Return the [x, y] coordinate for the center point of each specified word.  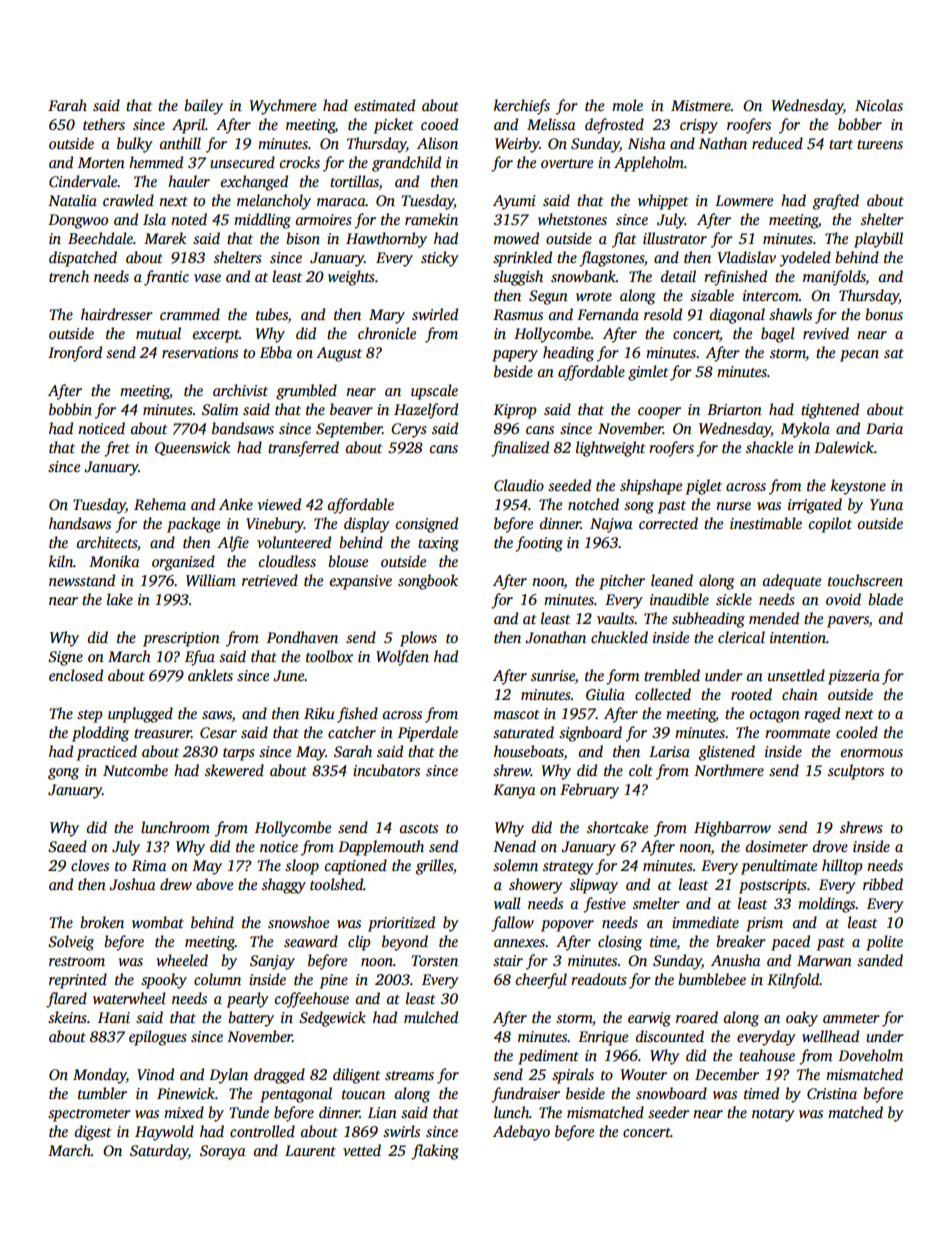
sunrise [553, 677]
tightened [830, 411]
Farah [67, 105]
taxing [438, 544]
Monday [99, 1076]
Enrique [603, 1038]
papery [515, 356]
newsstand [82, 580]
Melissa [551, 124]
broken [102, 922]
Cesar [218, 733]
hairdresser [117, 314]
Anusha [736, 960]
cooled [857, 732]
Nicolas [879, 105]
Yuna [886, 504]
